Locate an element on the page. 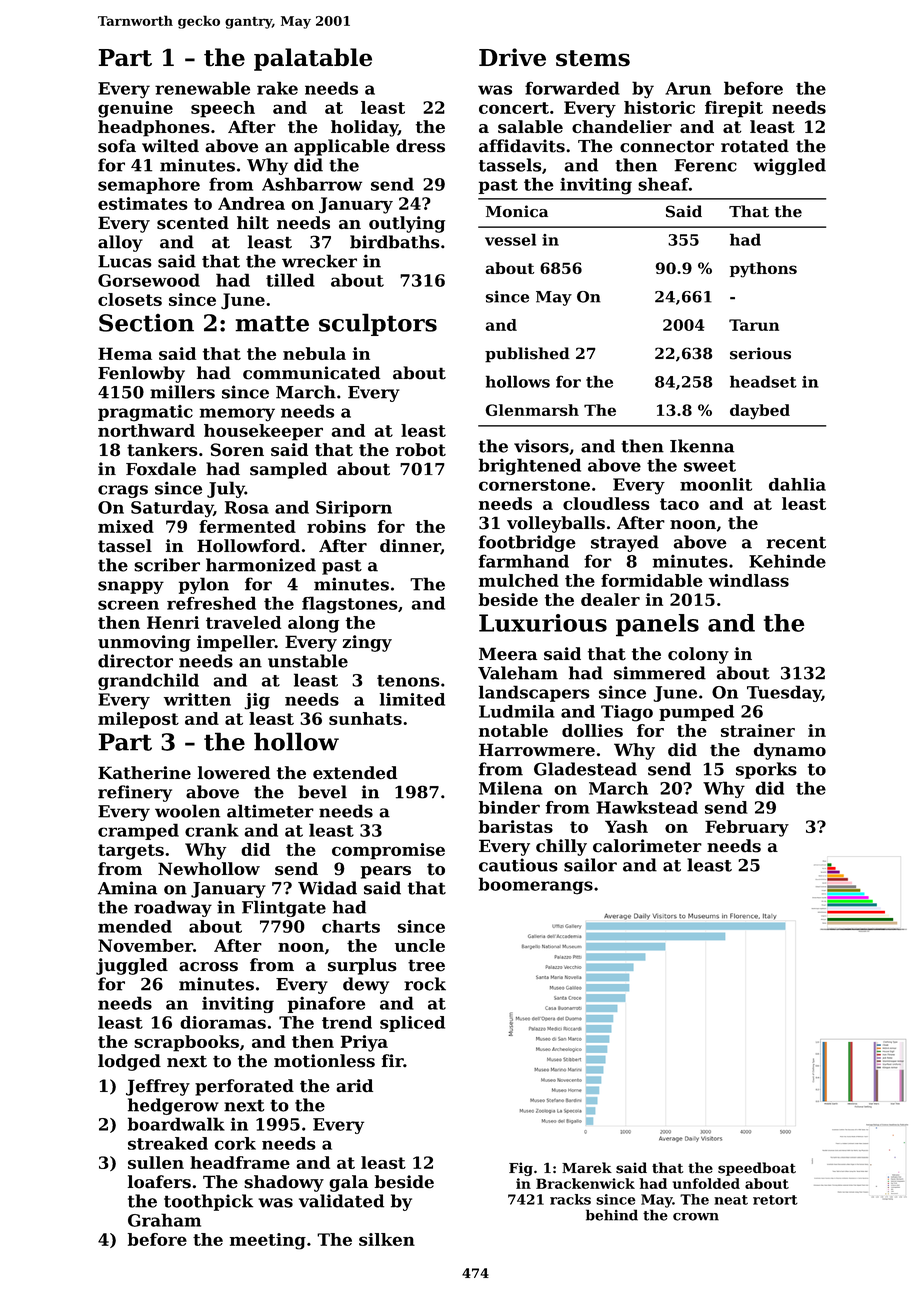 The height and width of the image is (1308, 924). forwarded is located at coordinates (572, 88).
